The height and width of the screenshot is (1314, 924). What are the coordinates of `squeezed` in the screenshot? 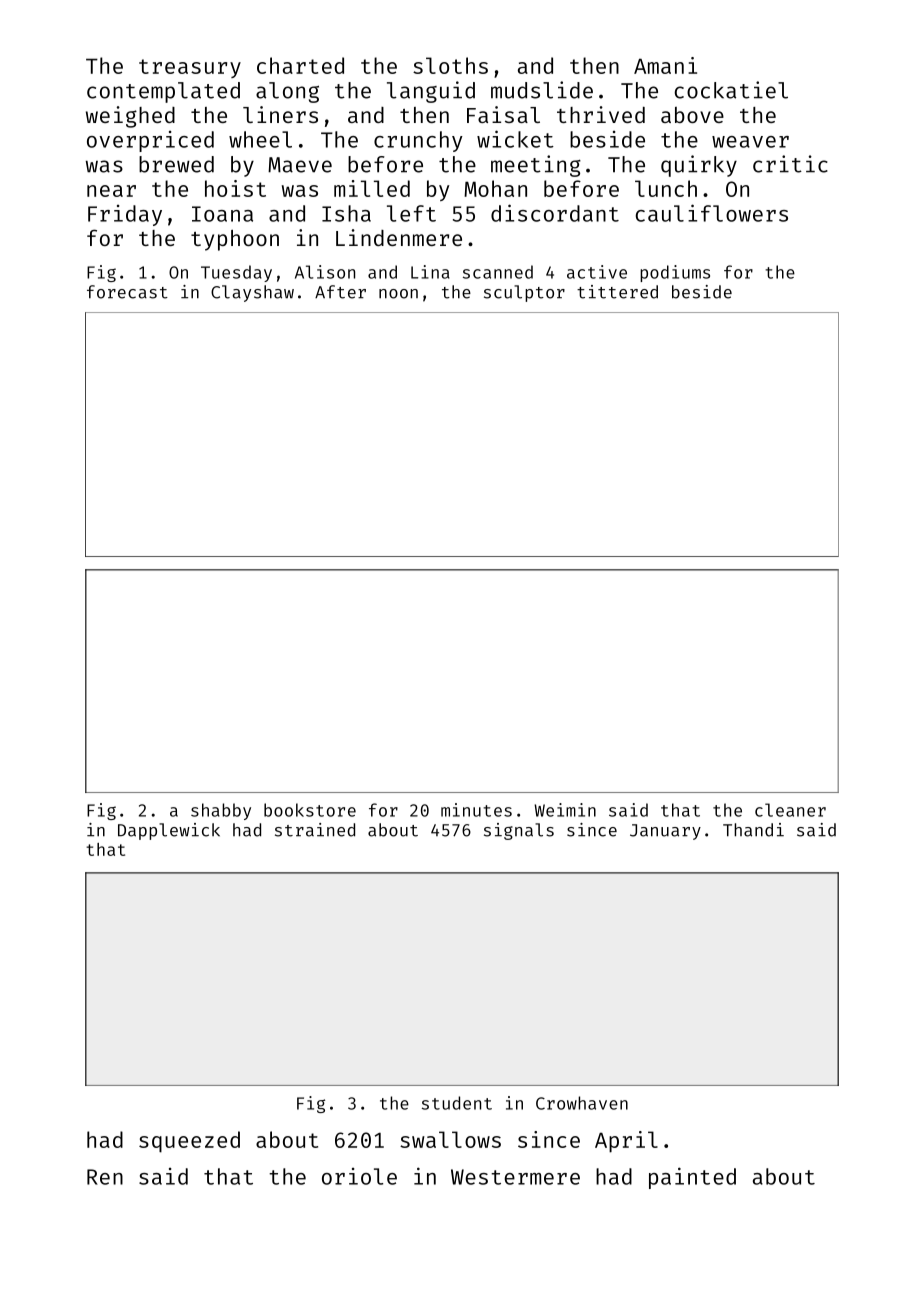 It's located at (189, 1142).
